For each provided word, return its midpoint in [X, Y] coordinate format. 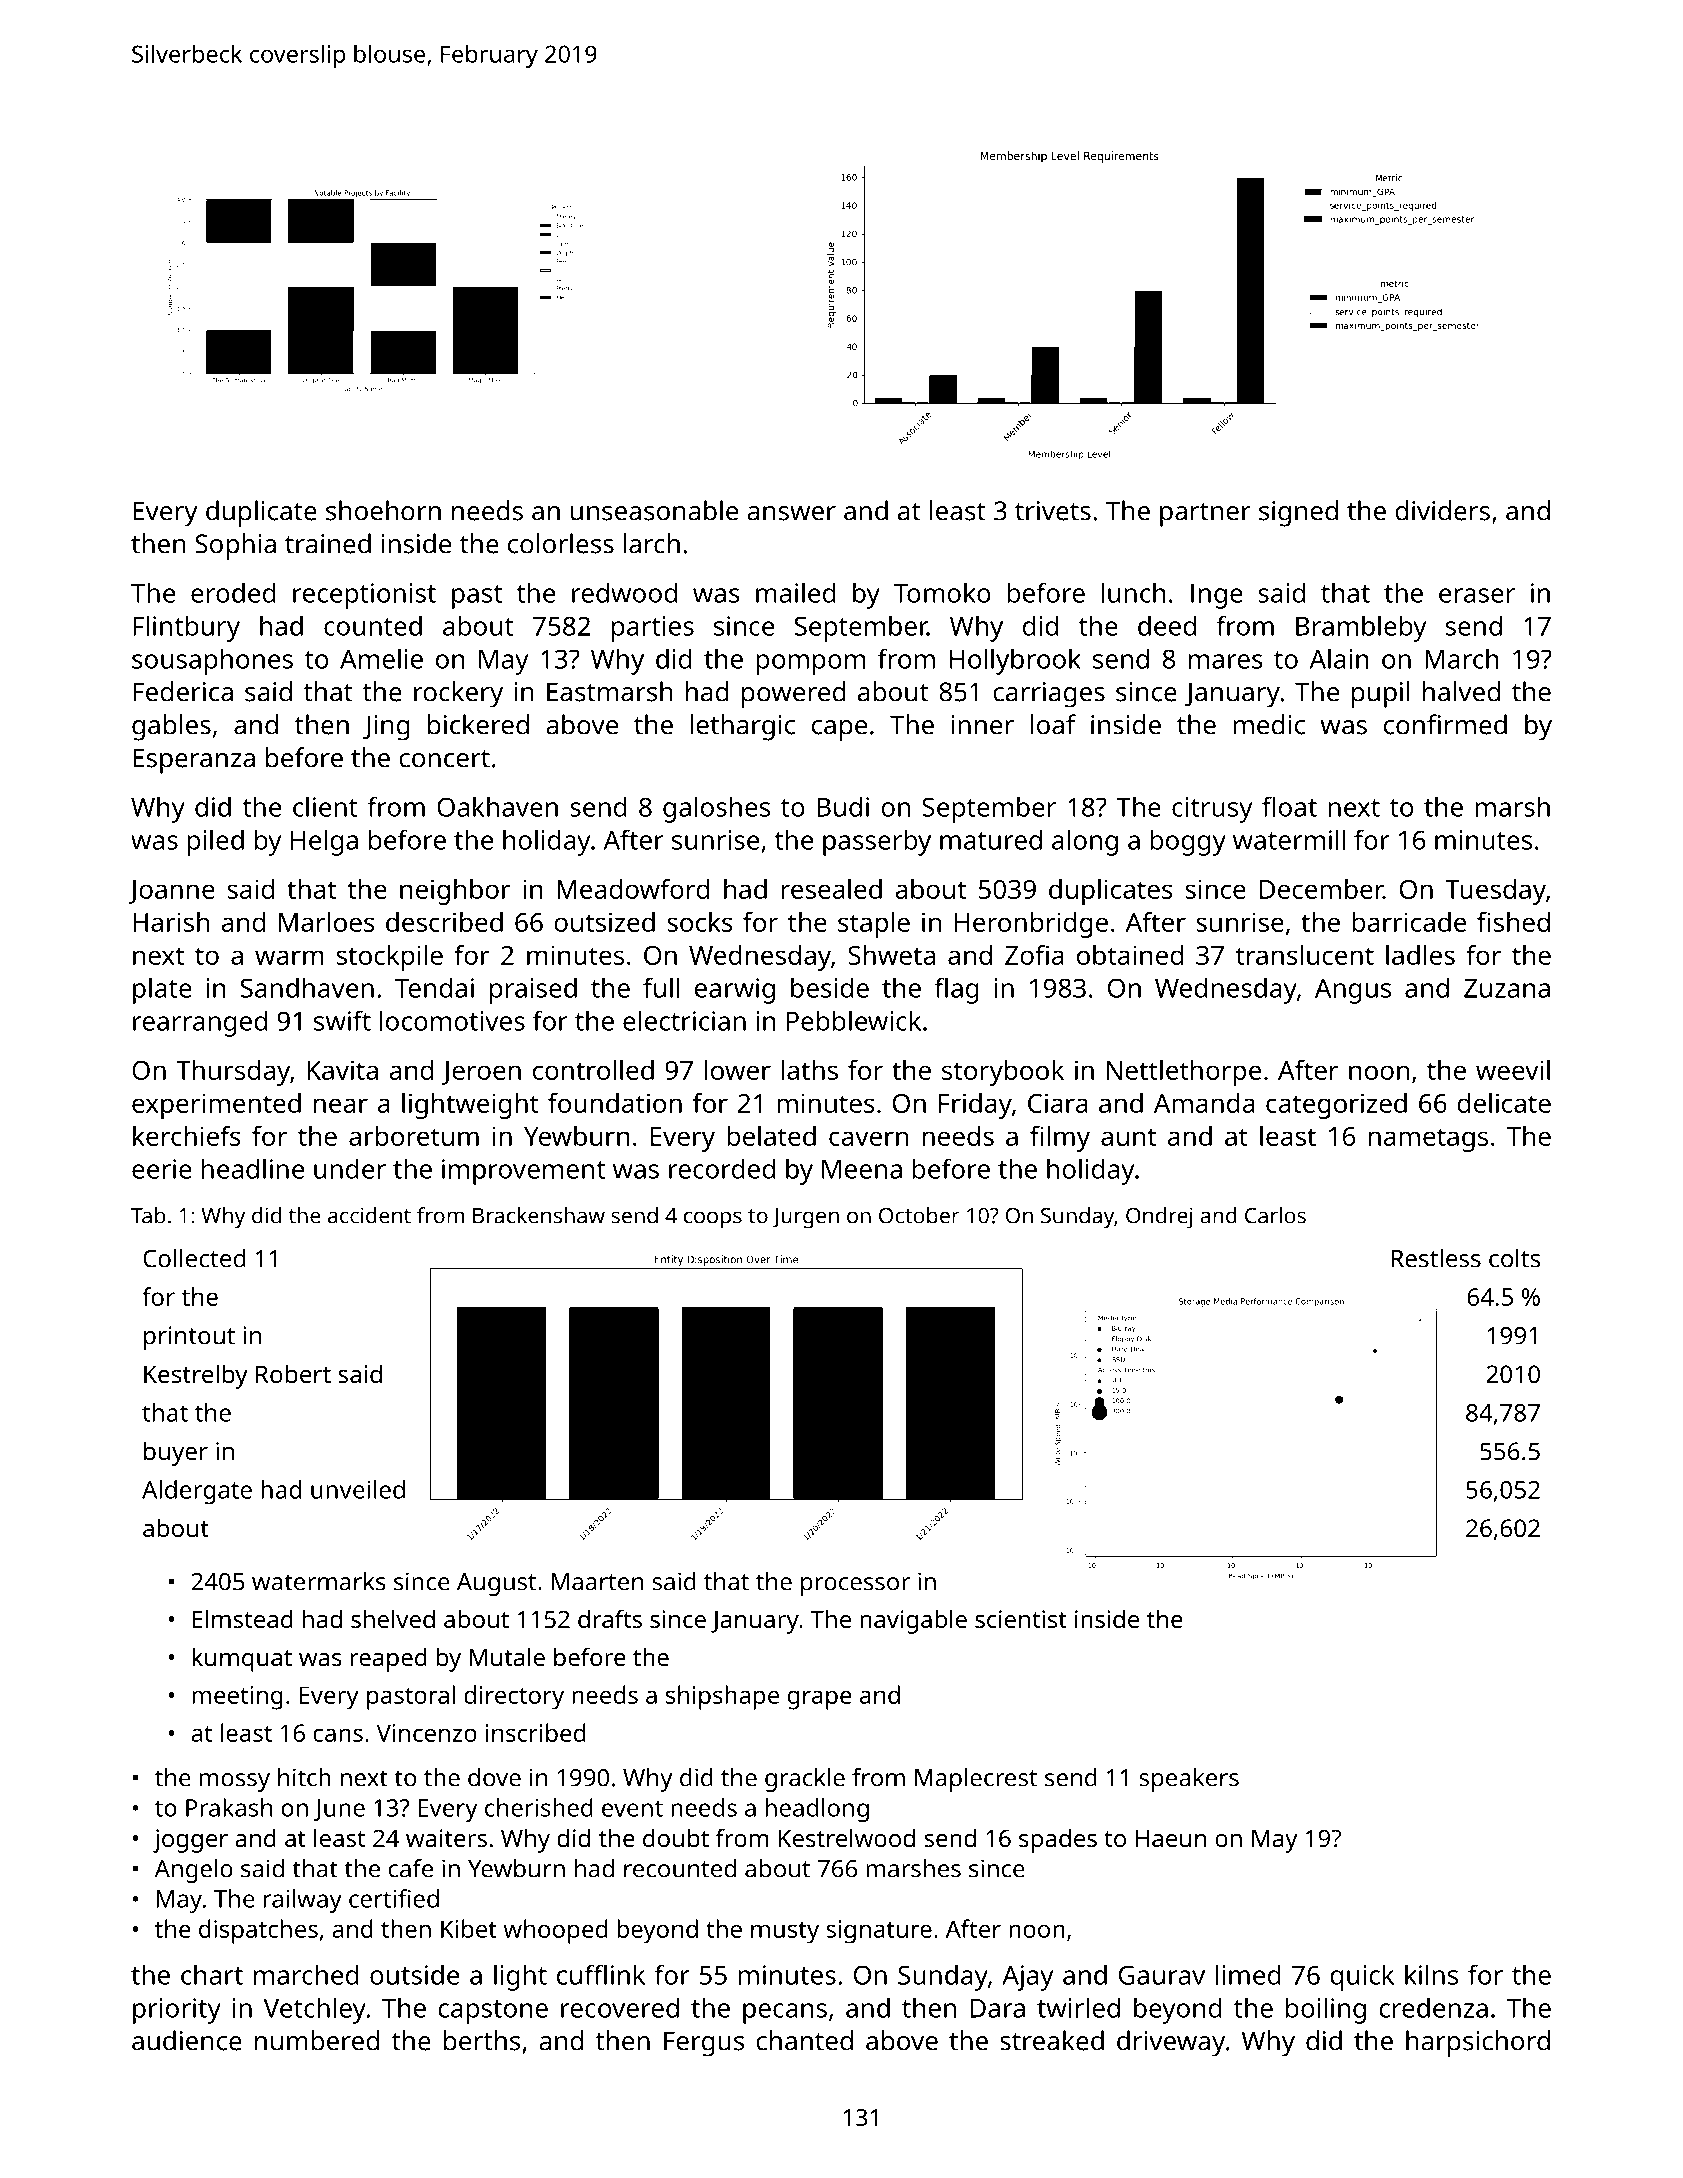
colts [1514, 1258]
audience [187, 2040]
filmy [1060, 1139]
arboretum [414, 1136]
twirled [1078, 2007]
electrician [684, 1020]
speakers [1189, 1780]
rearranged [200, 1023]
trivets [1053, 511]
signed [1298, 513]
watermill [1289, 839]
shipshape [722, 1697]
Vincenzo [427, 1733]
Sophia [235, 546]
